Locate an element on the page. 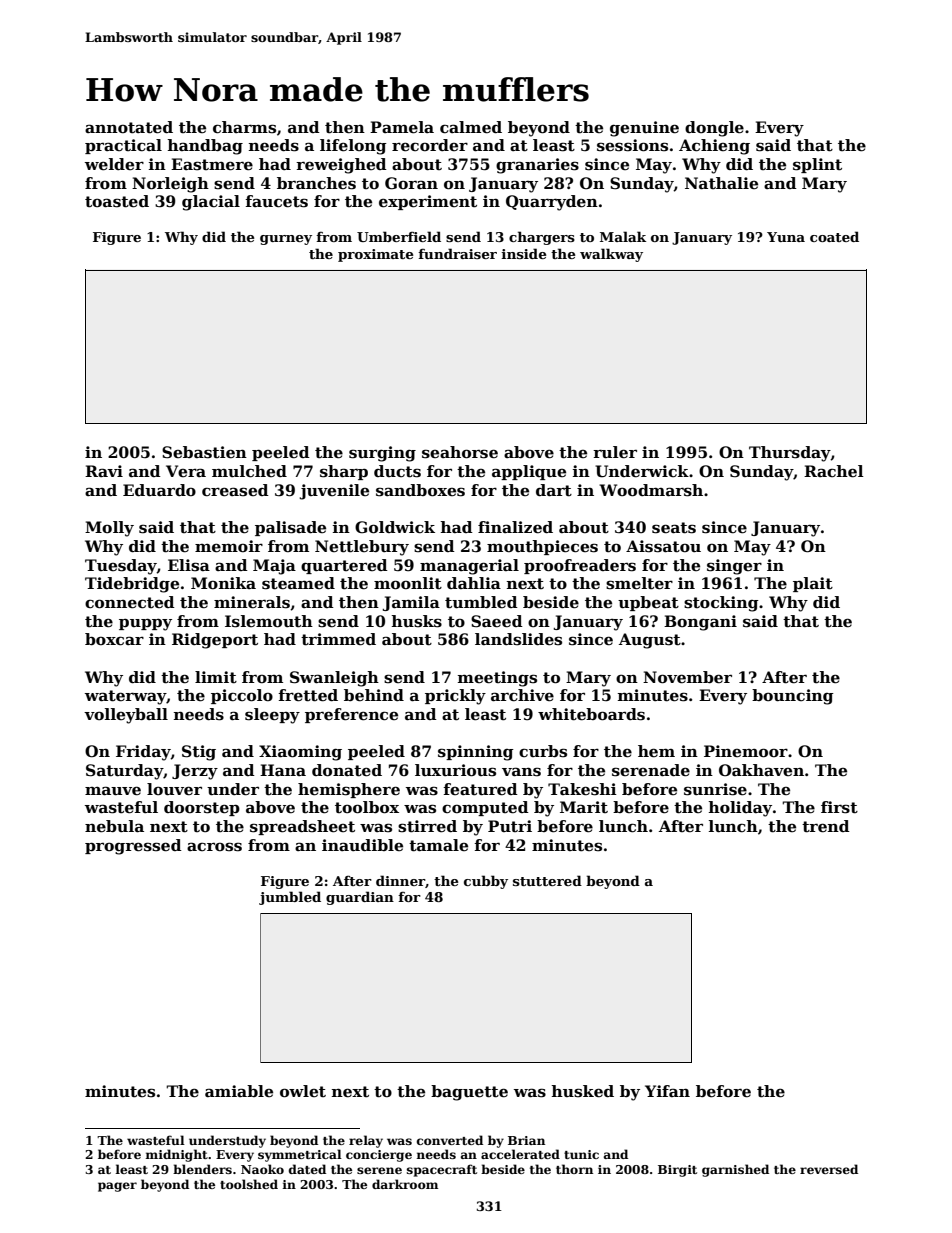 The height and width of the document is (1233, 952). Pamela is located at coordinates (402, 127).
